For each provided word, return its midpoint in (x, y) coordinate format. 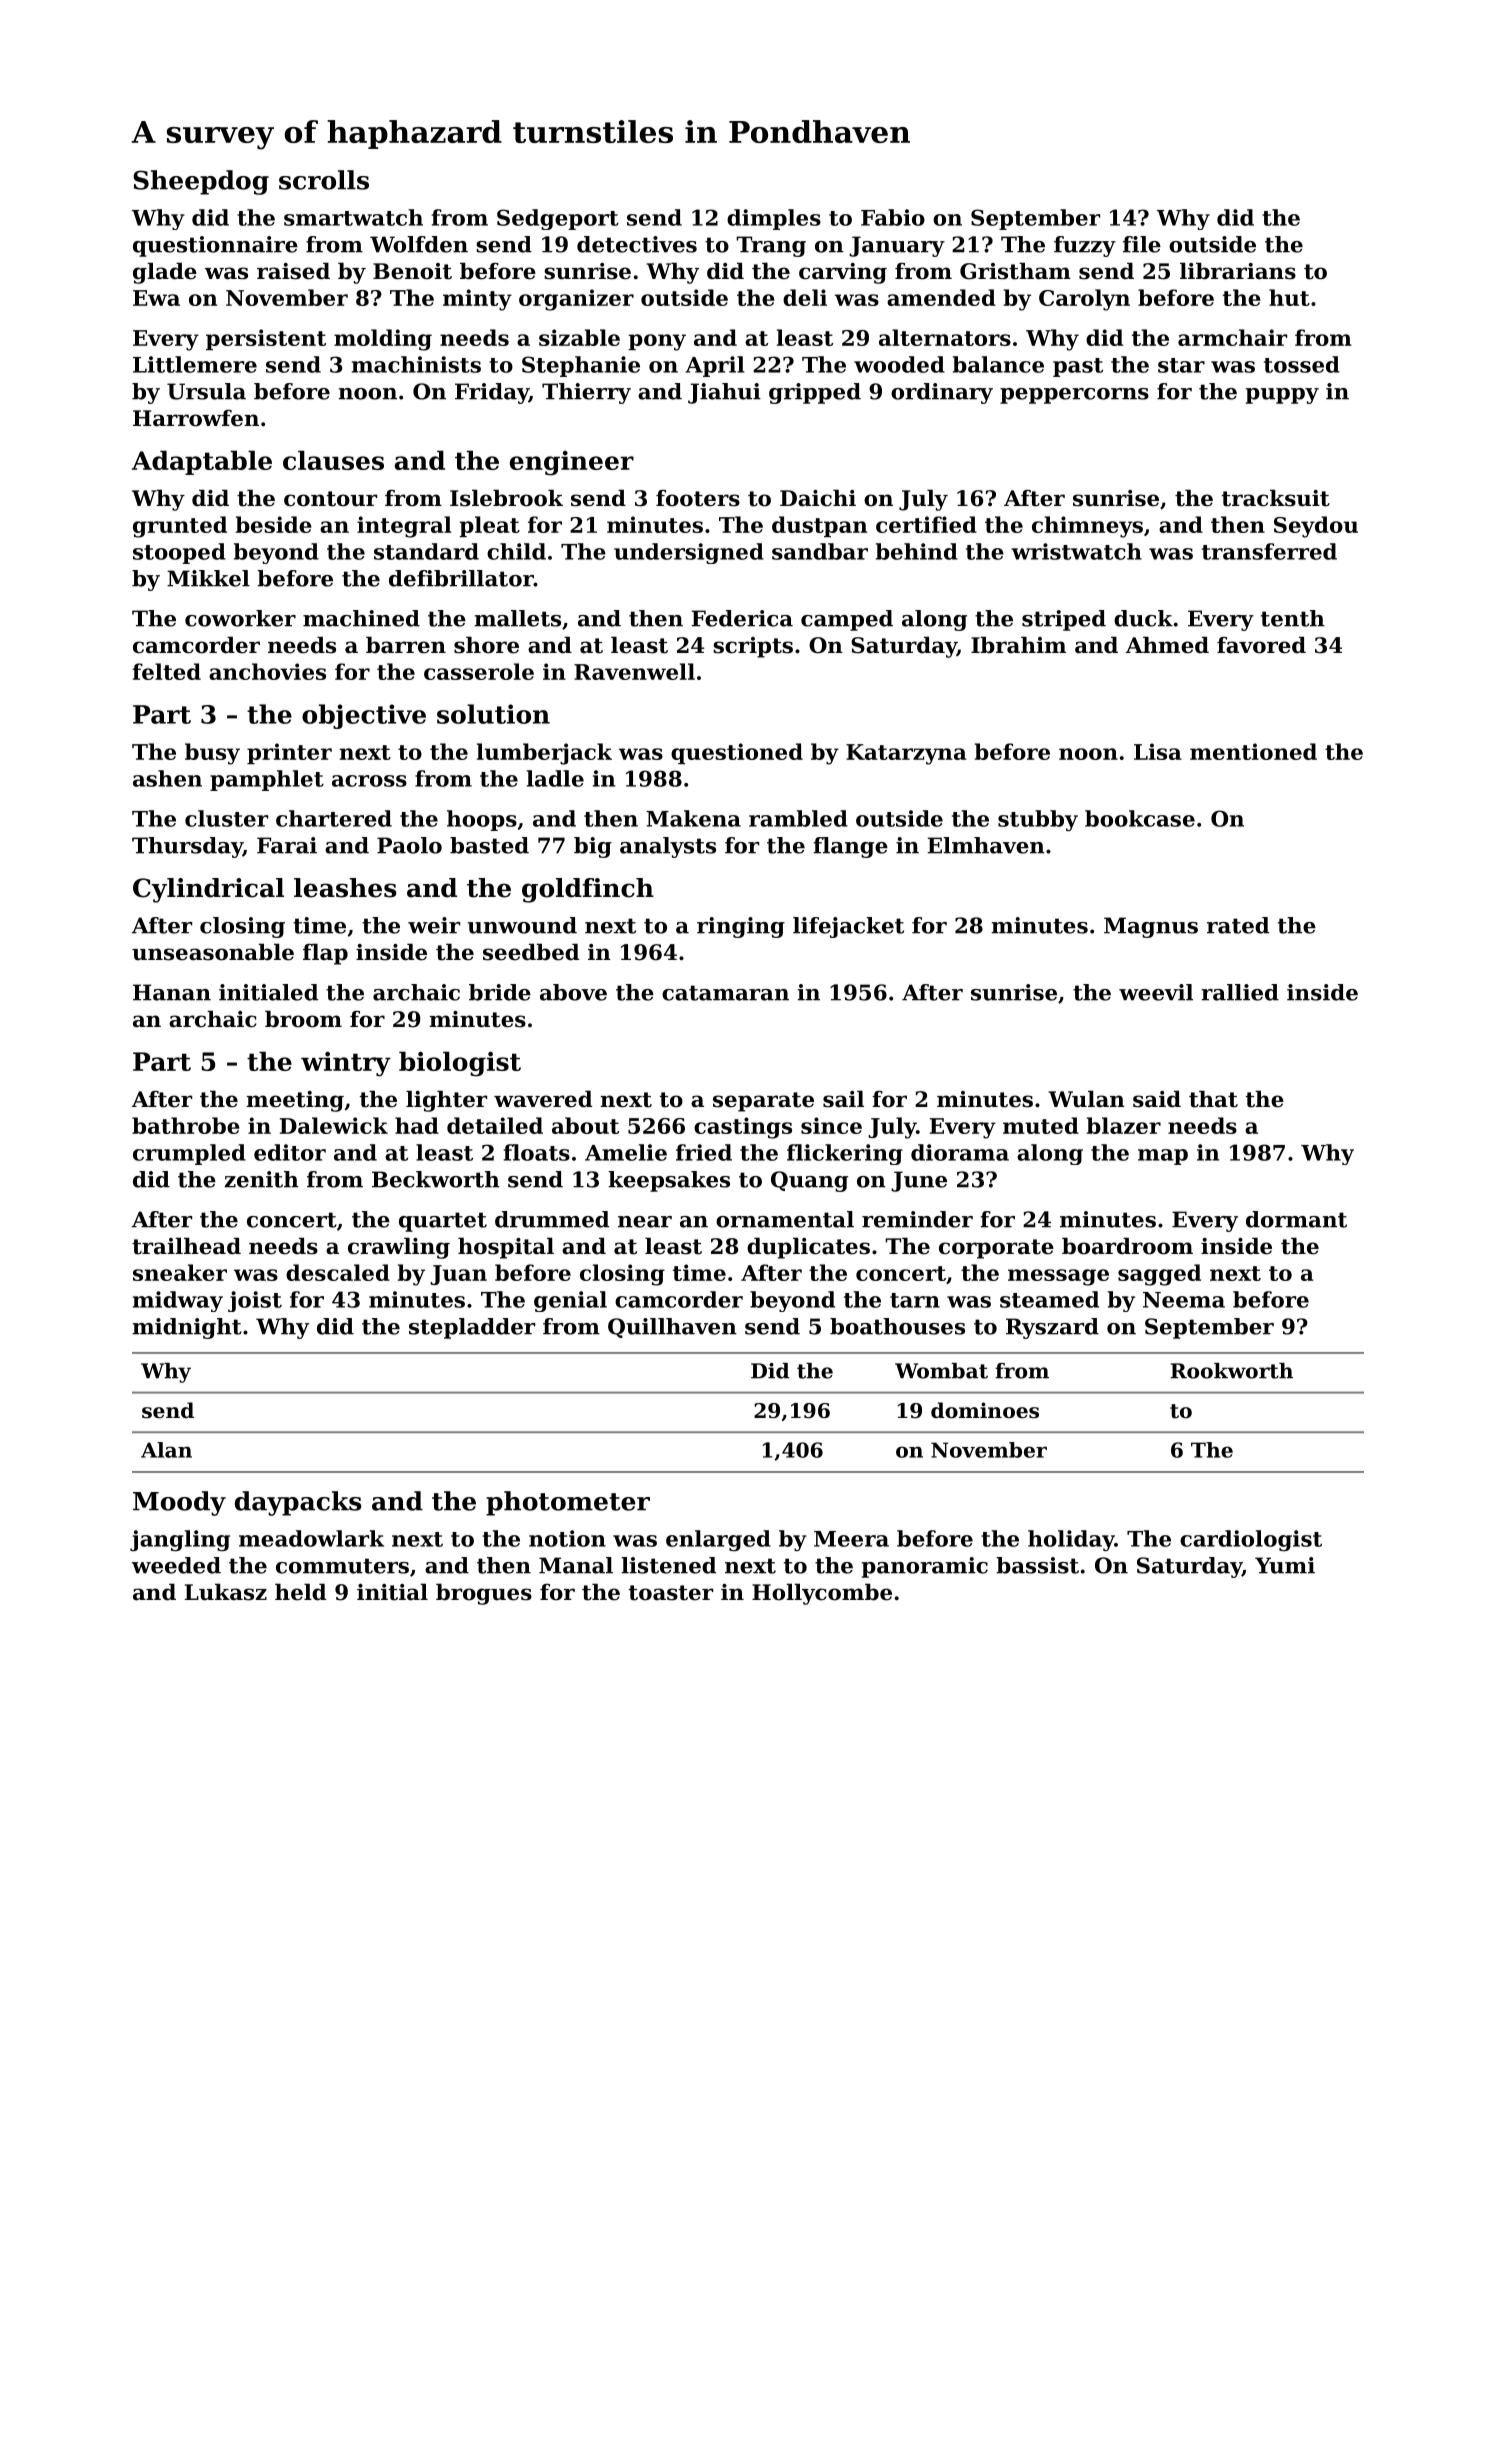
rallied (1240, 992)
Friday (492, 393)
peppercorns (1074, 396)
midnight (187, 1328)
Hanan (172, 992)
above (573, 992)
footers (698, 498)
